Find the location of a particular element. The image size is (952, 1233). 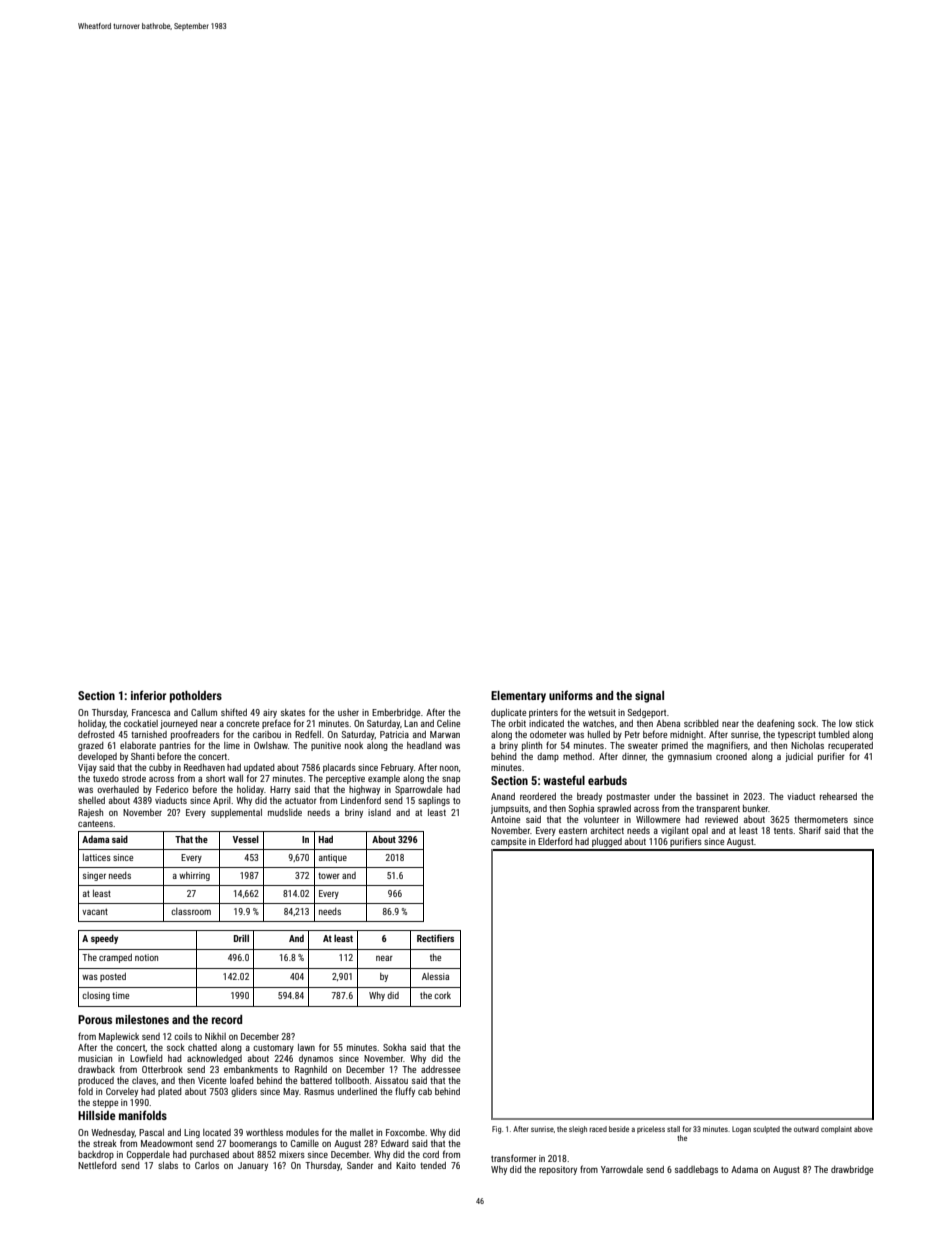

Sharif is located at coordinates (810, 830).
